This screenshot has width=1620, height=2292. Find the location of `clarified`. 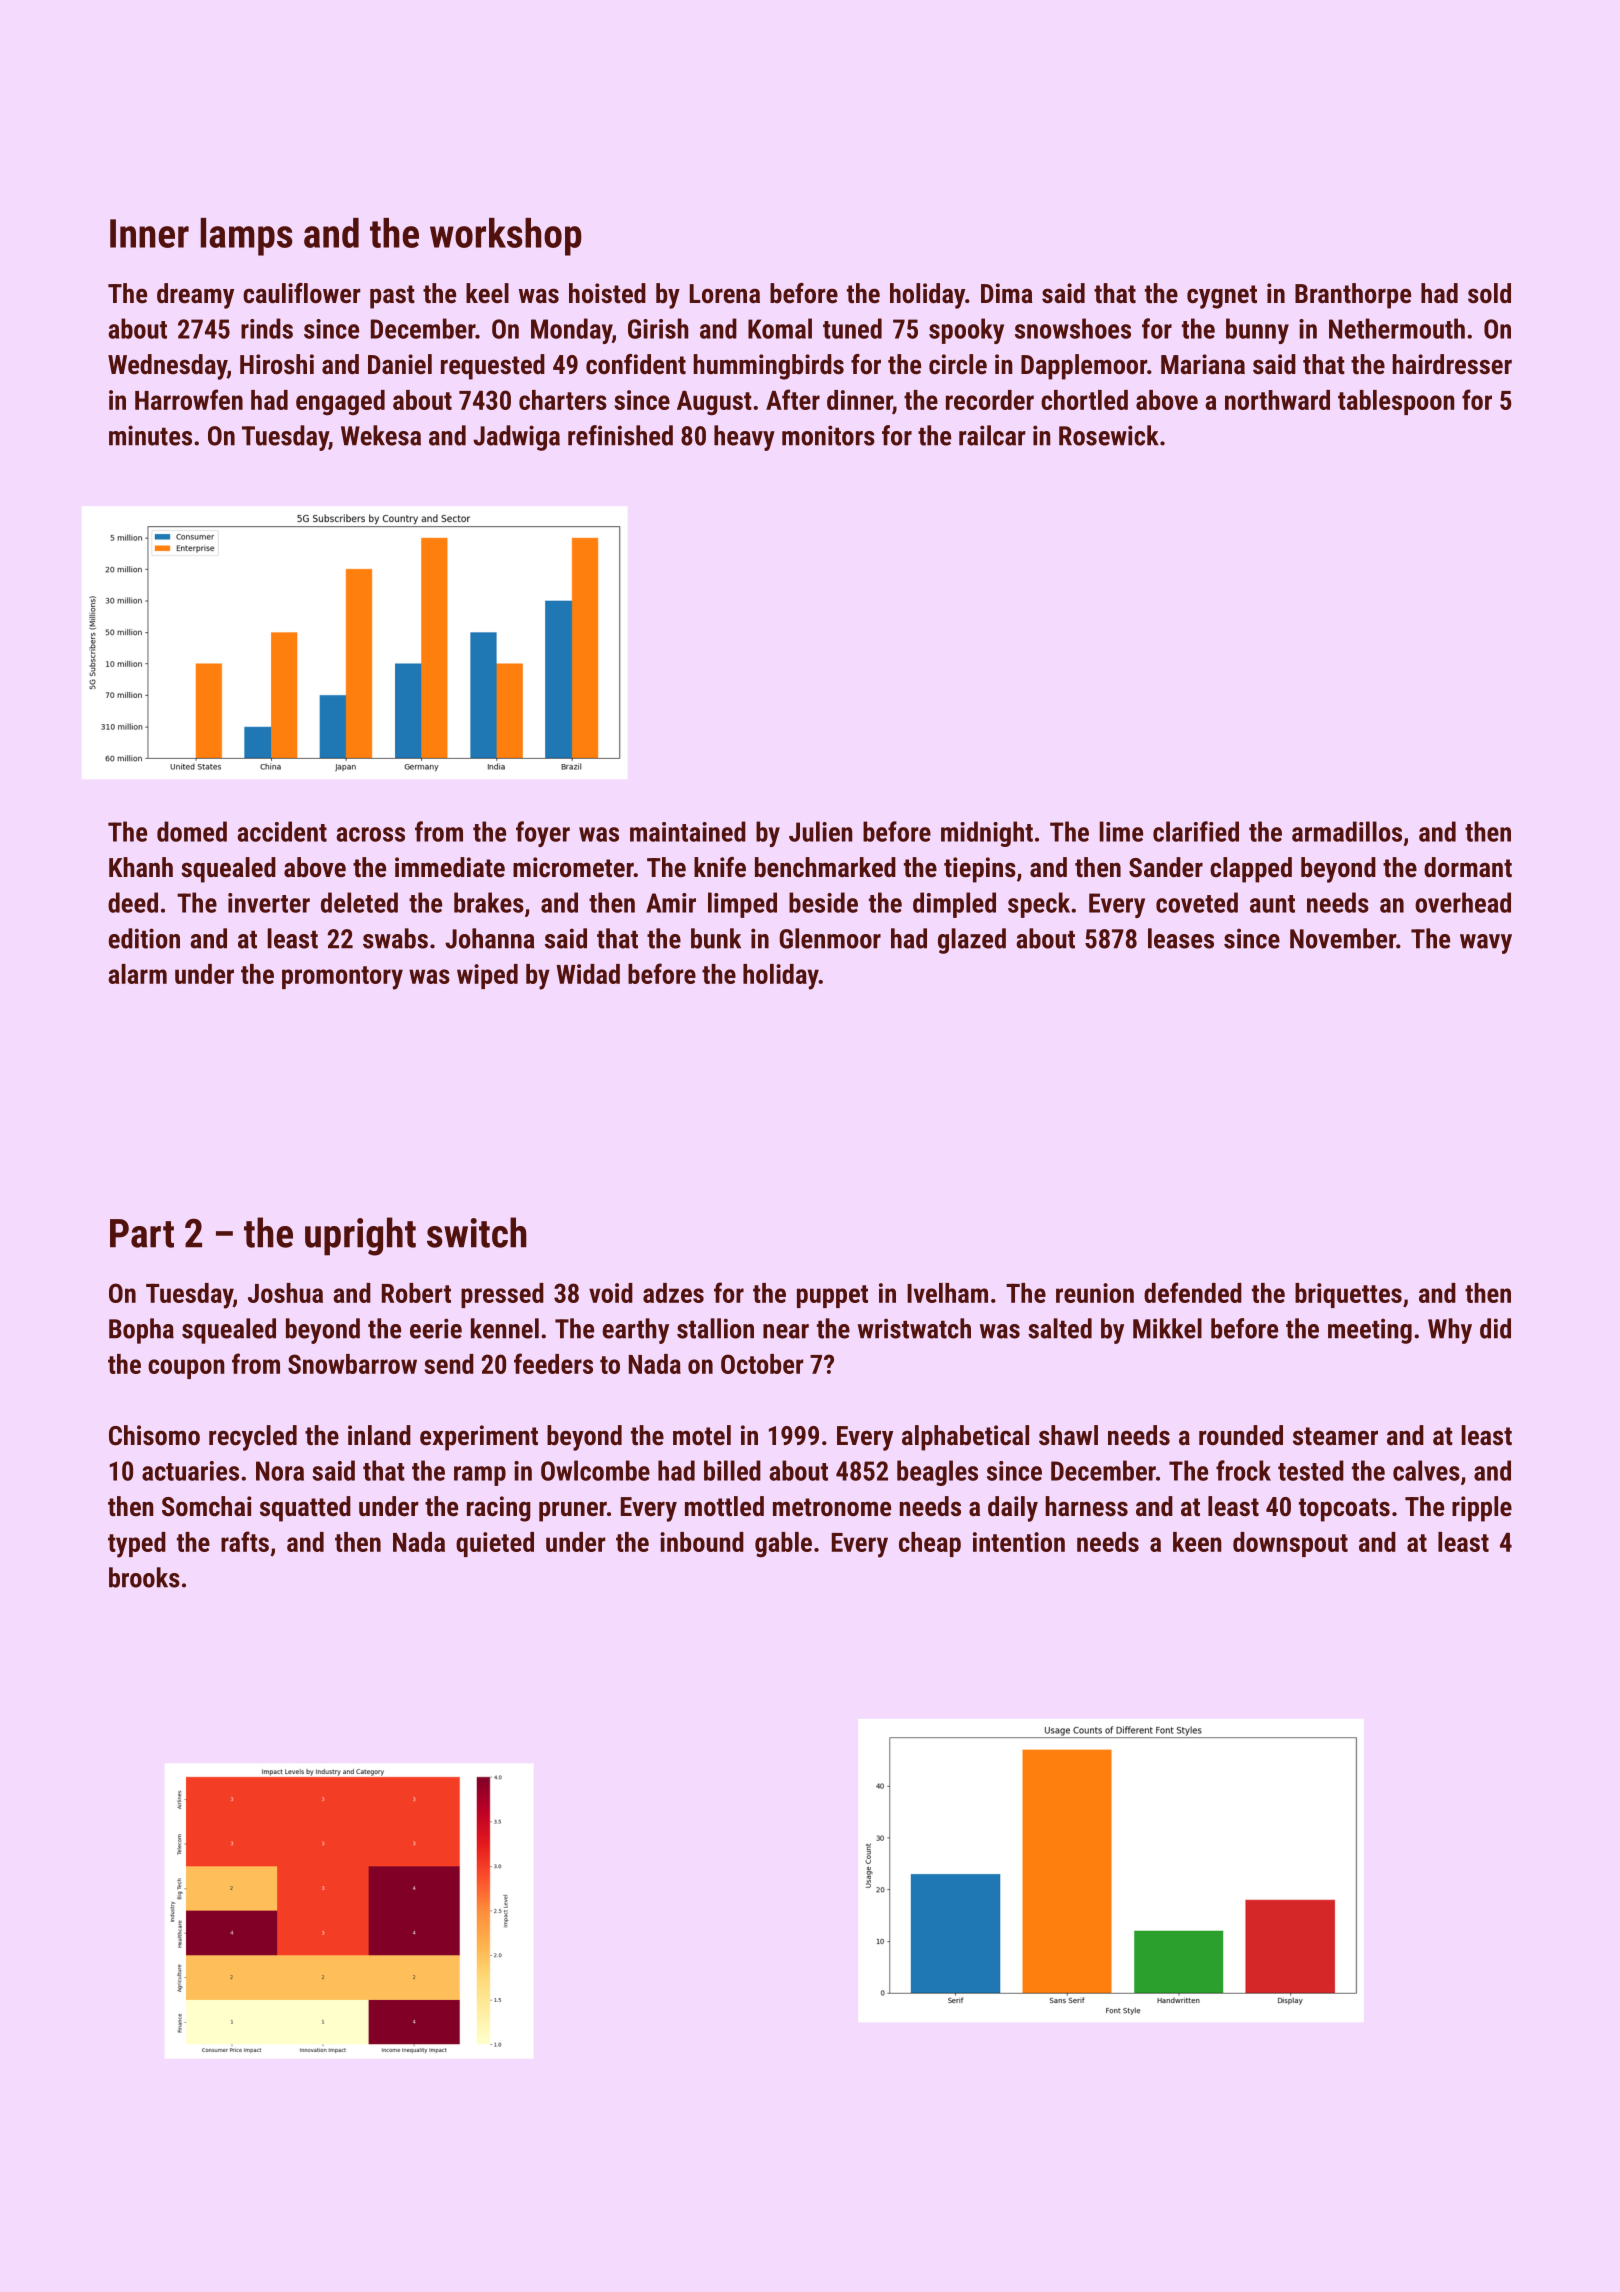

clarified is located at coordinates (1196, 831).
